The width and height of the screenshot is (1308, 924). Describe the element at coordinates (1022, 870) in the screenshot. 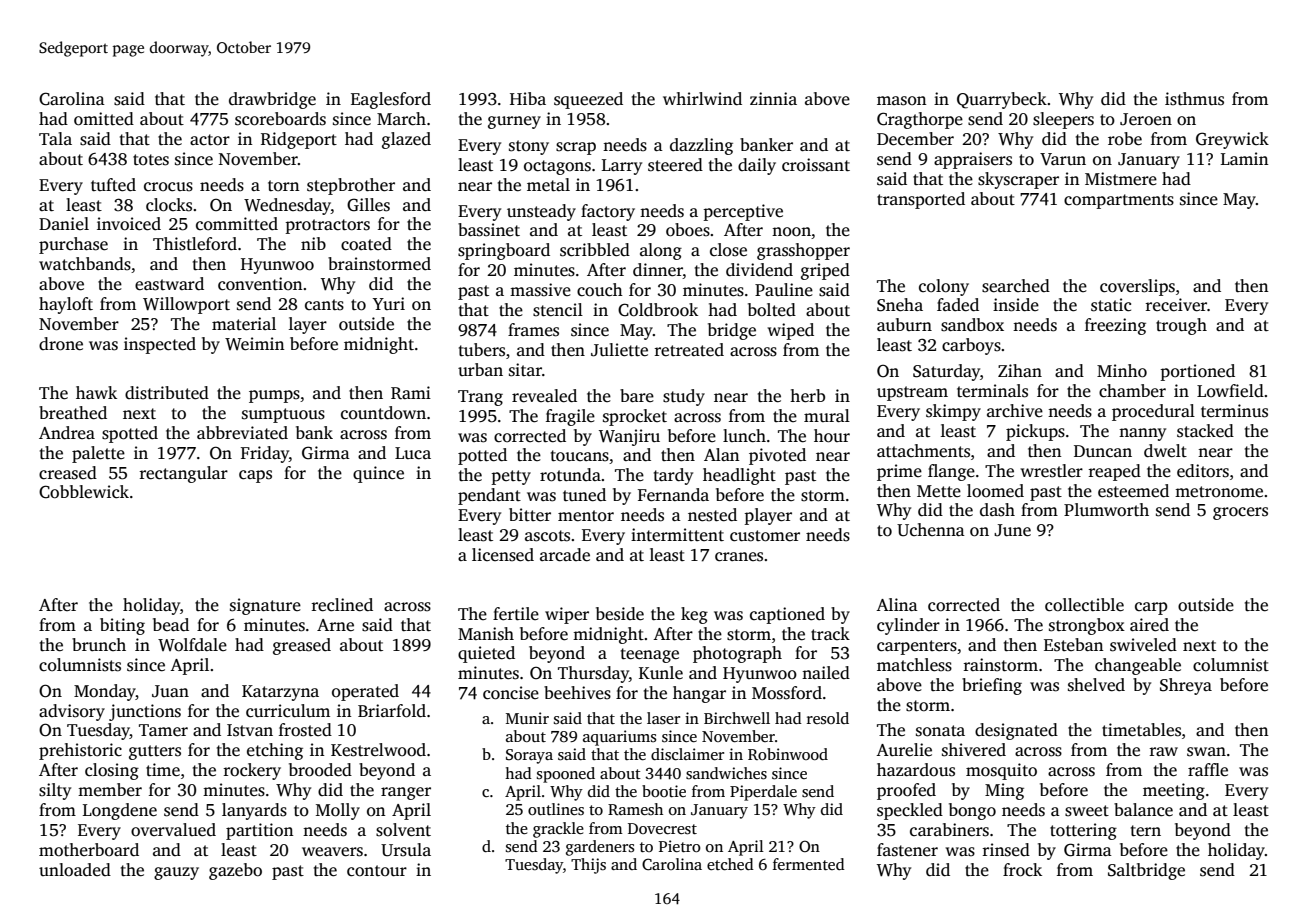

I see `frock` at that location.
